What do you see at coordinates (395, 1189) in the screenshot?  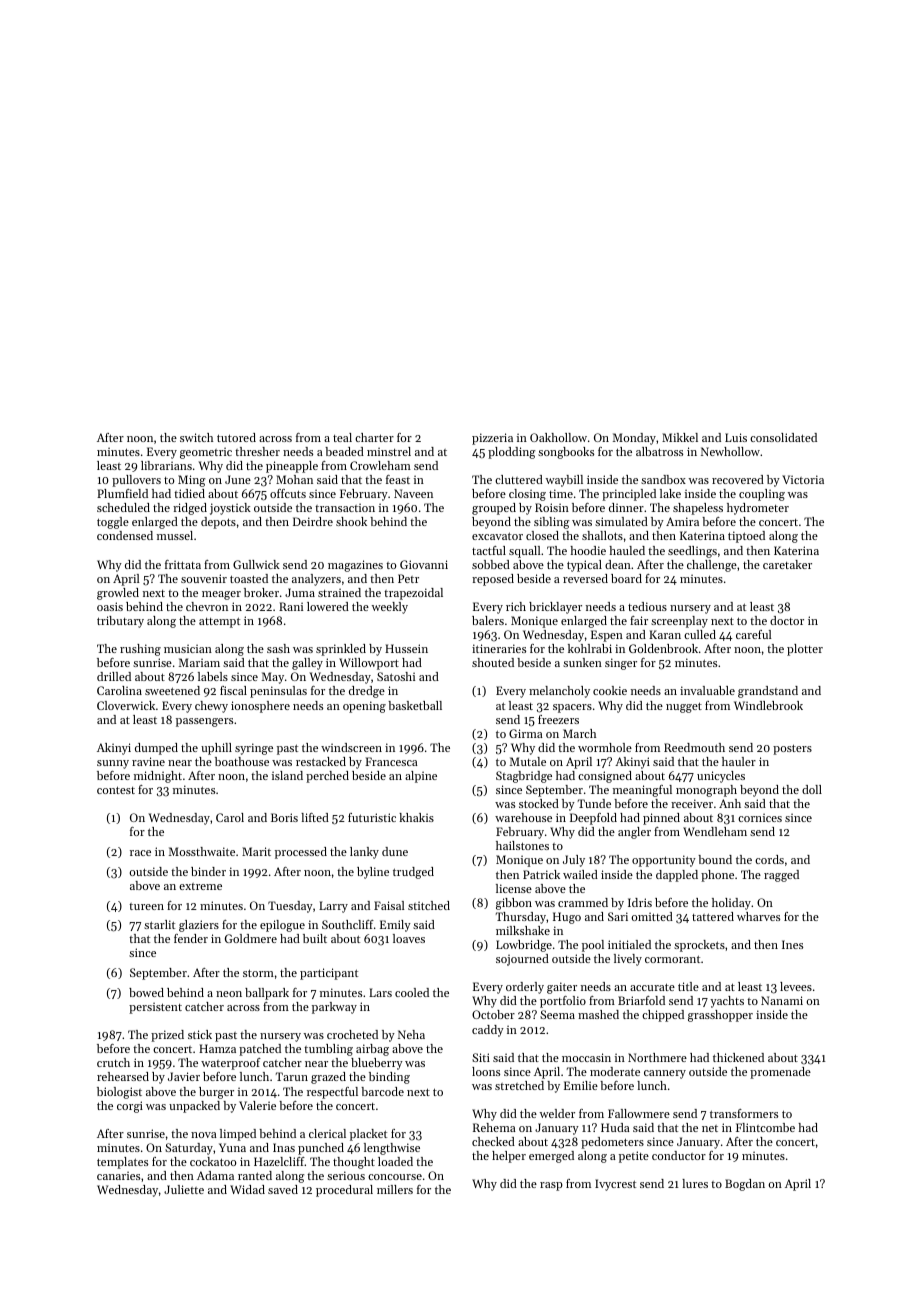 I see `millers` at bounding box center [395, 1189].
